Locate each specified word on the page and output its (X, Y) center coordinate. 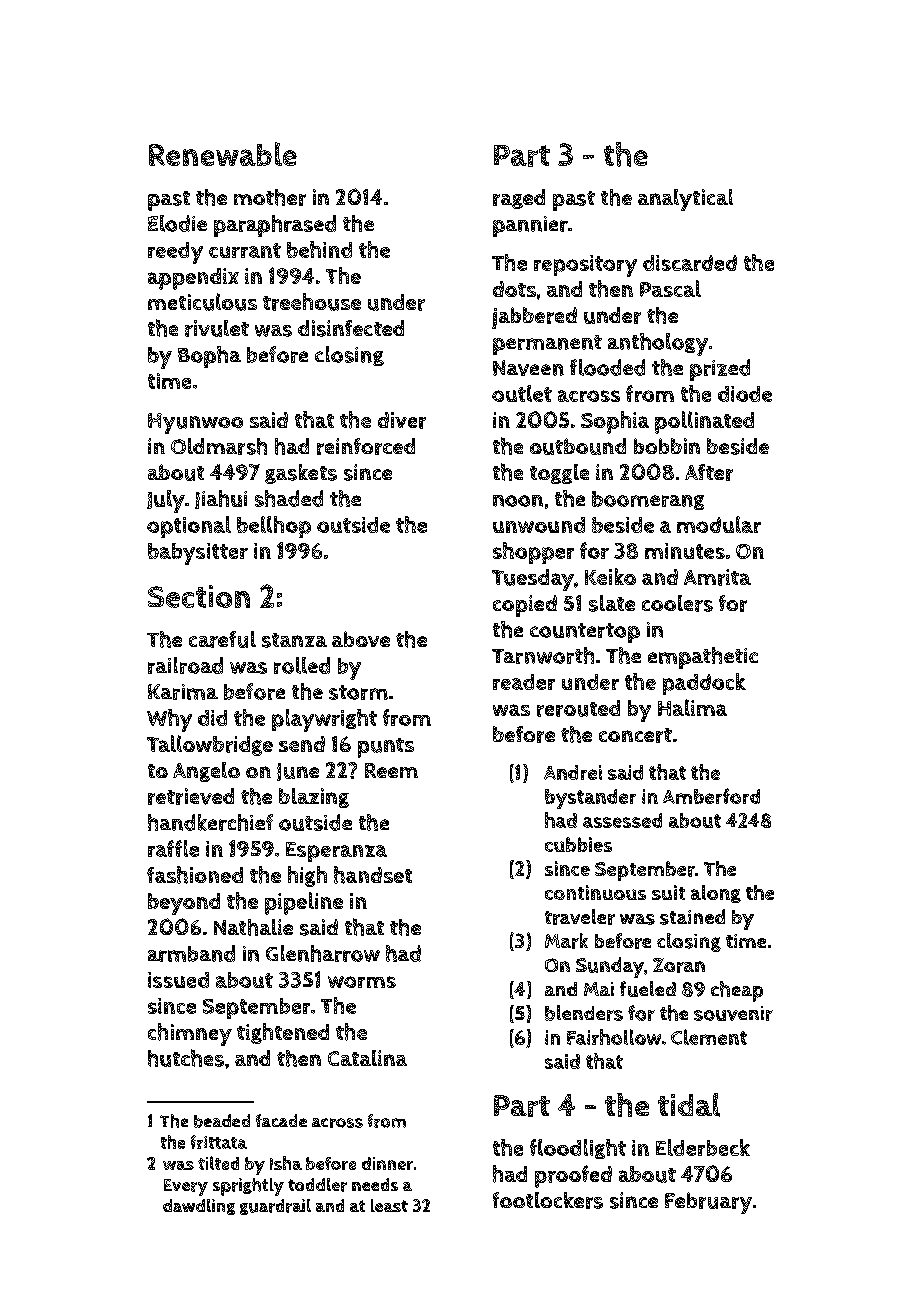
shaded (289, 498)
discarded (690, 263)
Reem (391, 770)
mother (270, 197)
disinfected (351, 328)
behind (319, 249)
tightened (283, 1033)
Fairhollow (614, 1037)
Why (169, 720)
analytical (685, 200)
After (709, 472)
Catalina (367, 1058)
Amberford (711, 796)
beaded (222, 1121)
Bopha (209, 357)
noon (518, 501)
